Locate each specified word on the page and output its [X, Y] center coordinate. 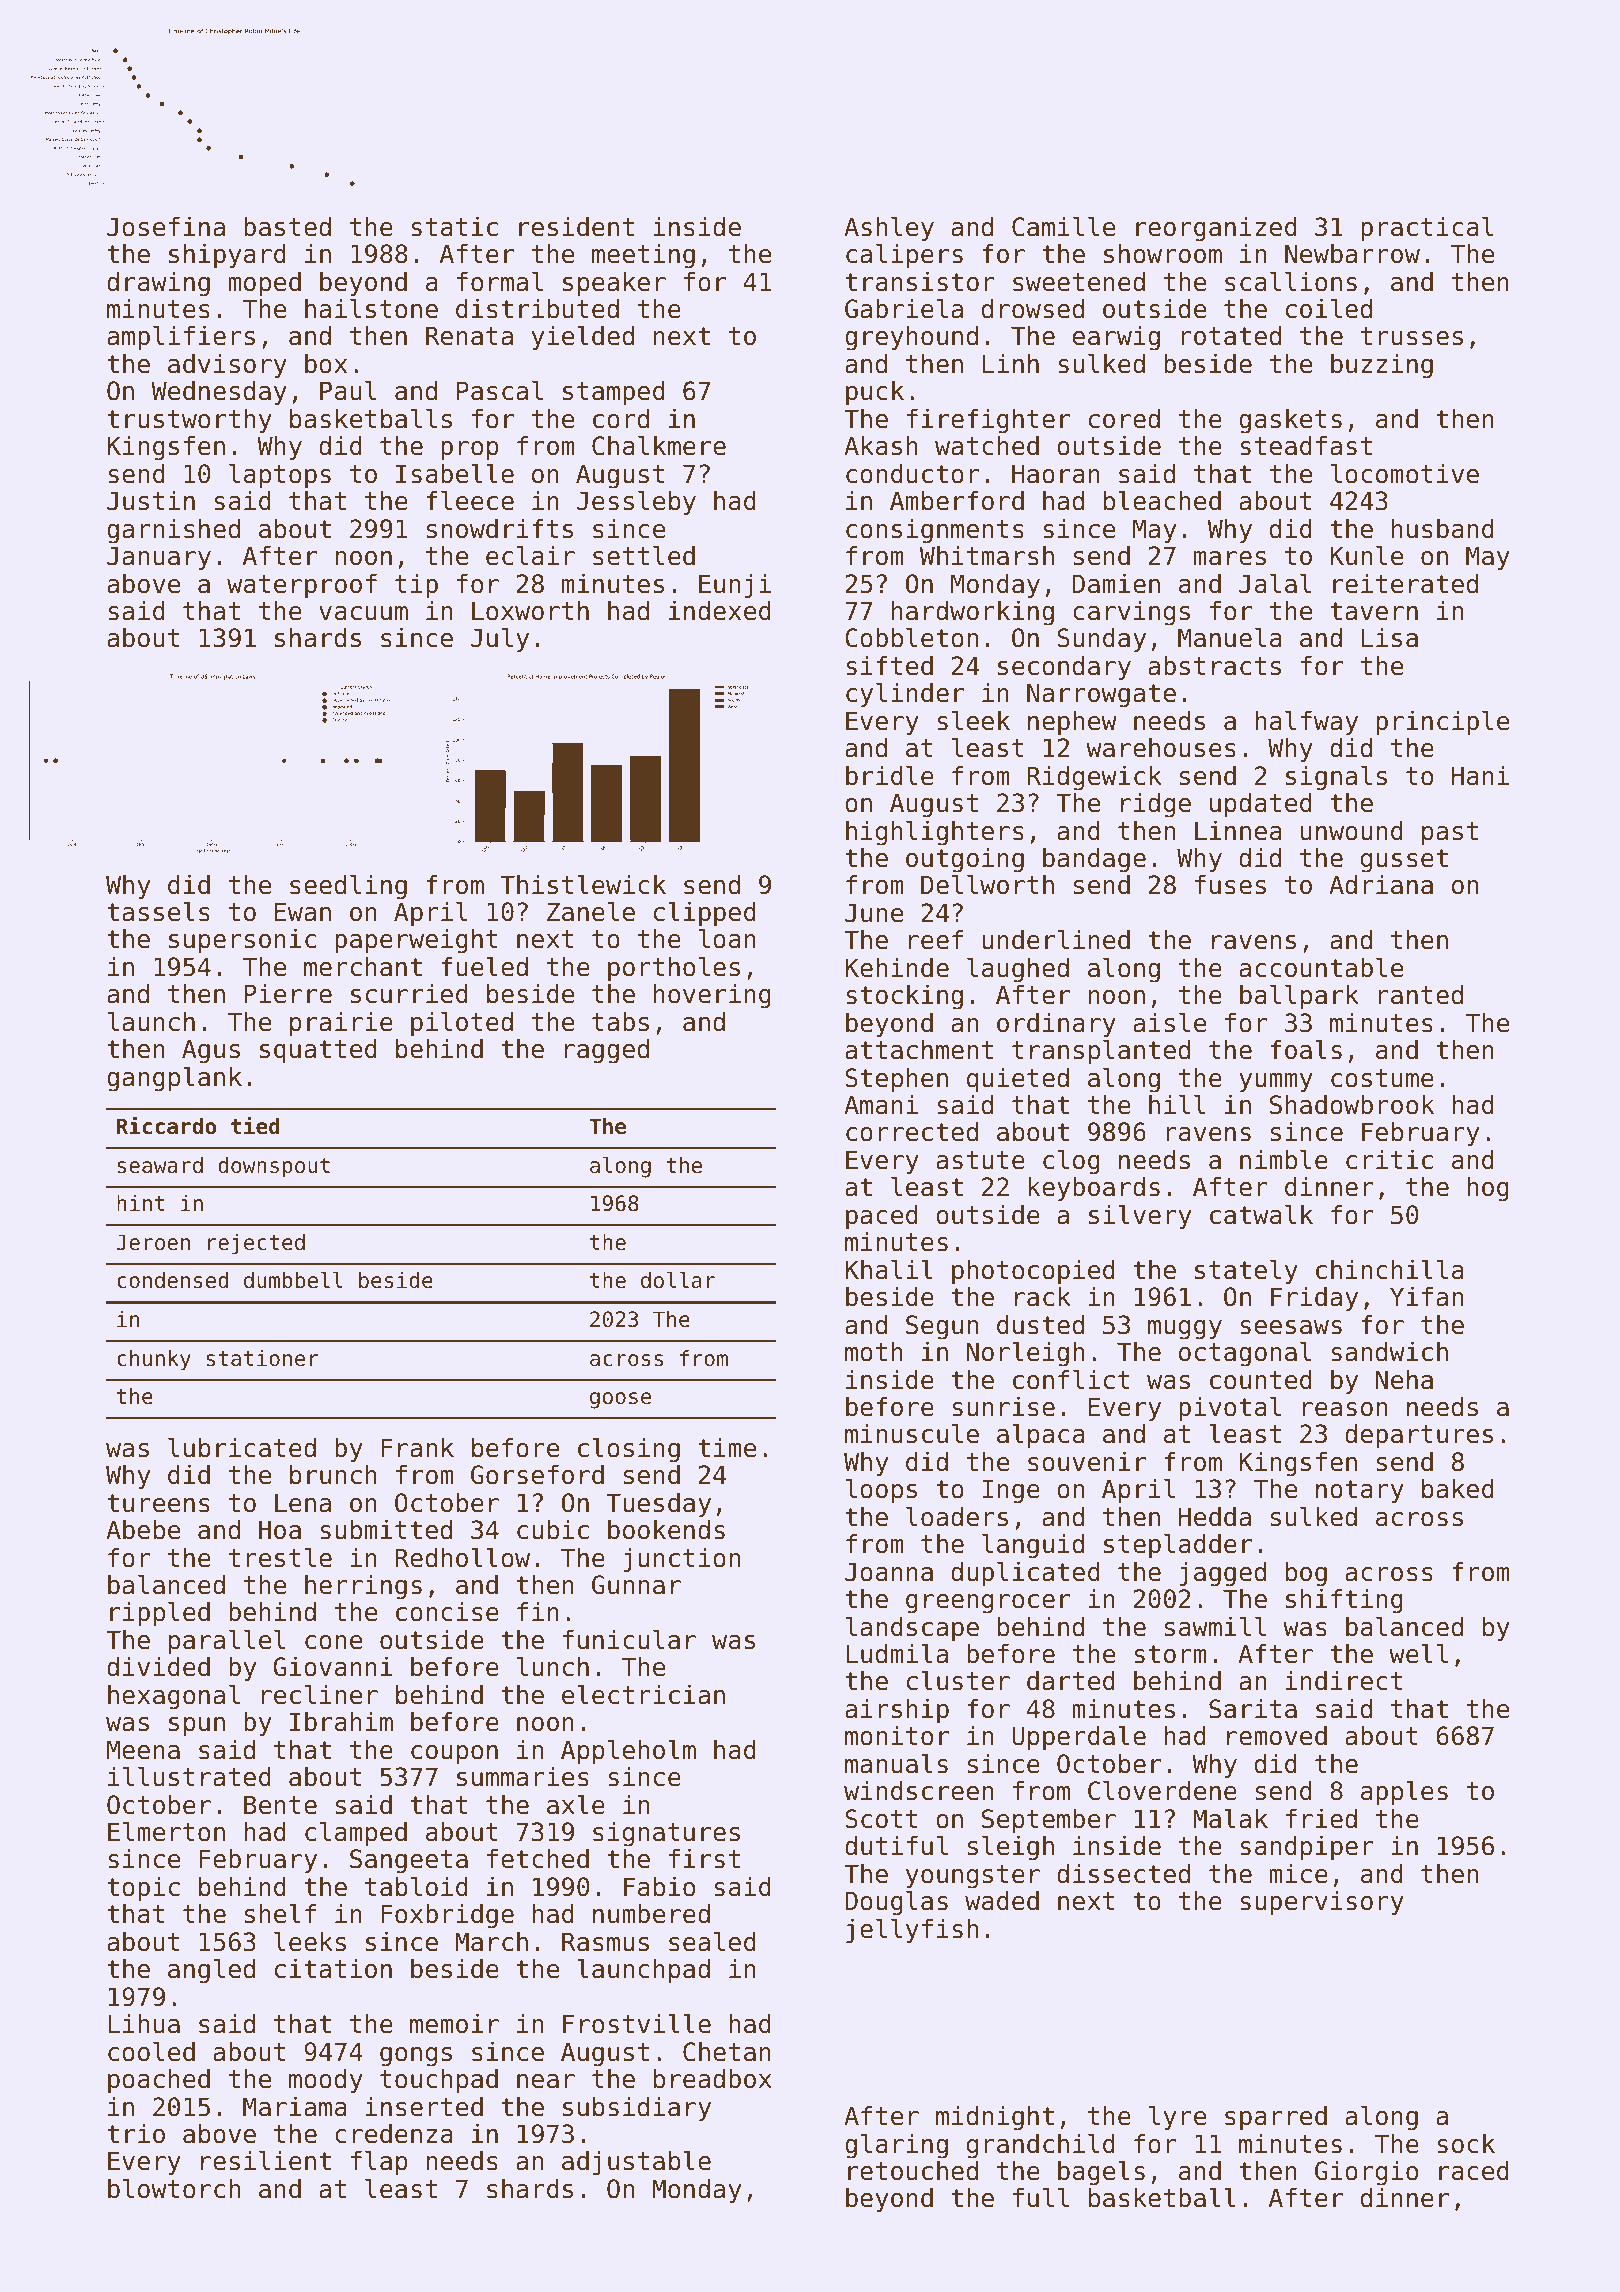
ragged [607, 1051]
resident [576, 227]
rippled [160, 1613]
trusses [1412, 336]
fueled [484, 966]
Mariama [295, 2107]
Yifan [1426, 1297]
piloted [462, 1023]
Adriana [1381, 885]
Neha [1404, 1380]
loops [881, 1490]
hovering [712, 996]
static [454, 227]
